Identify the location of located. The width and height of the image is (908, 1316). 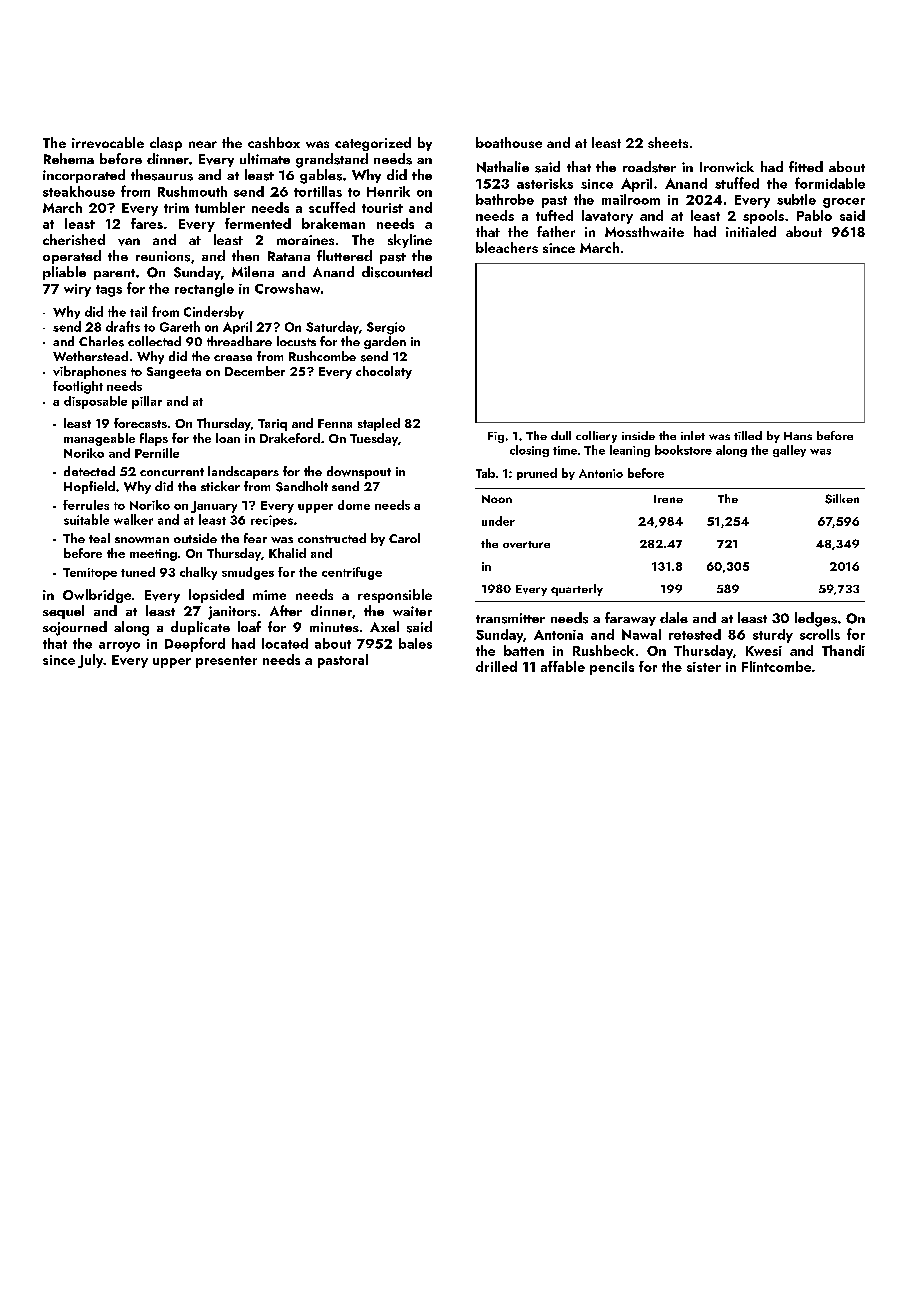
(285, 643).
